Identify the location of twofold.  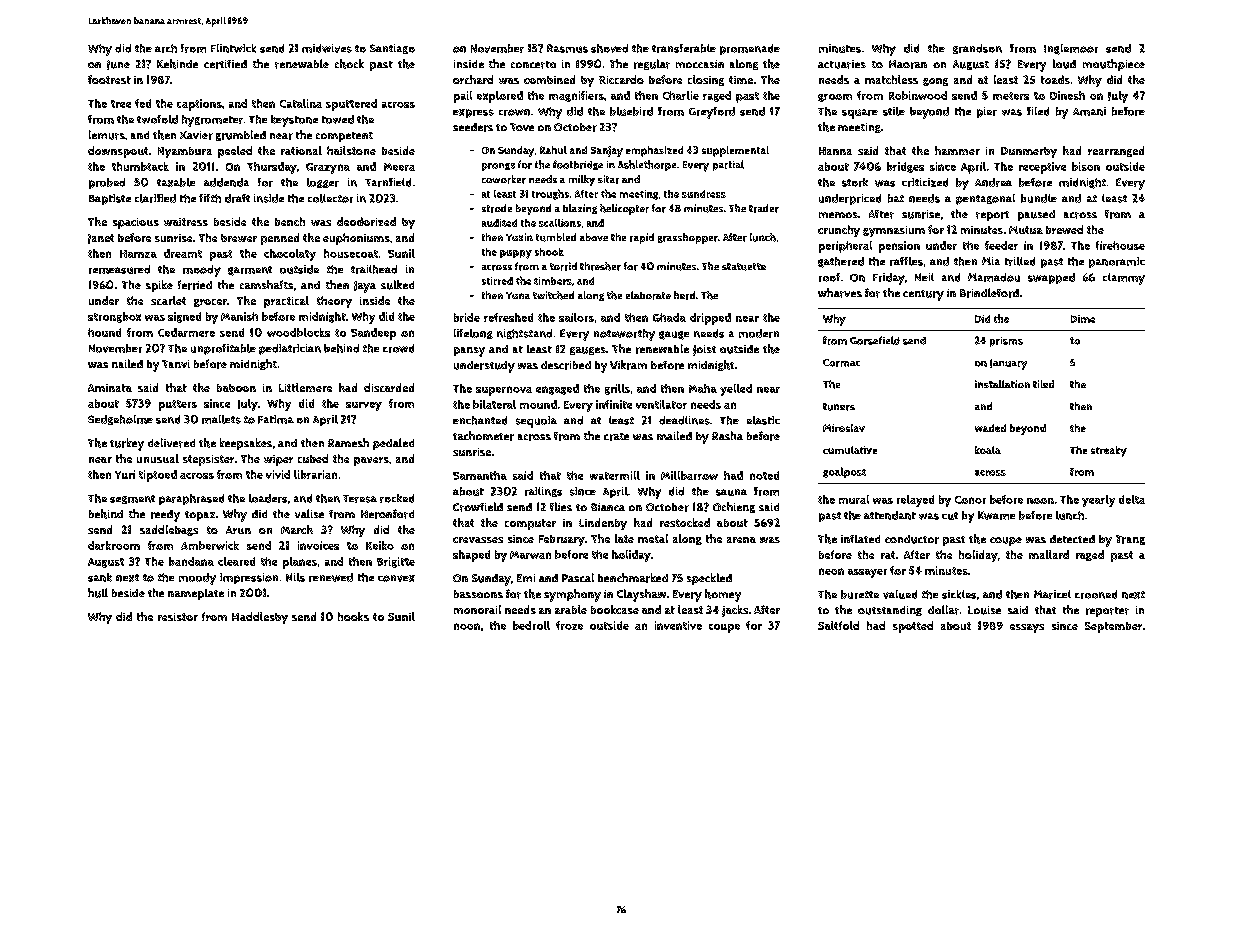
(157, 119).
